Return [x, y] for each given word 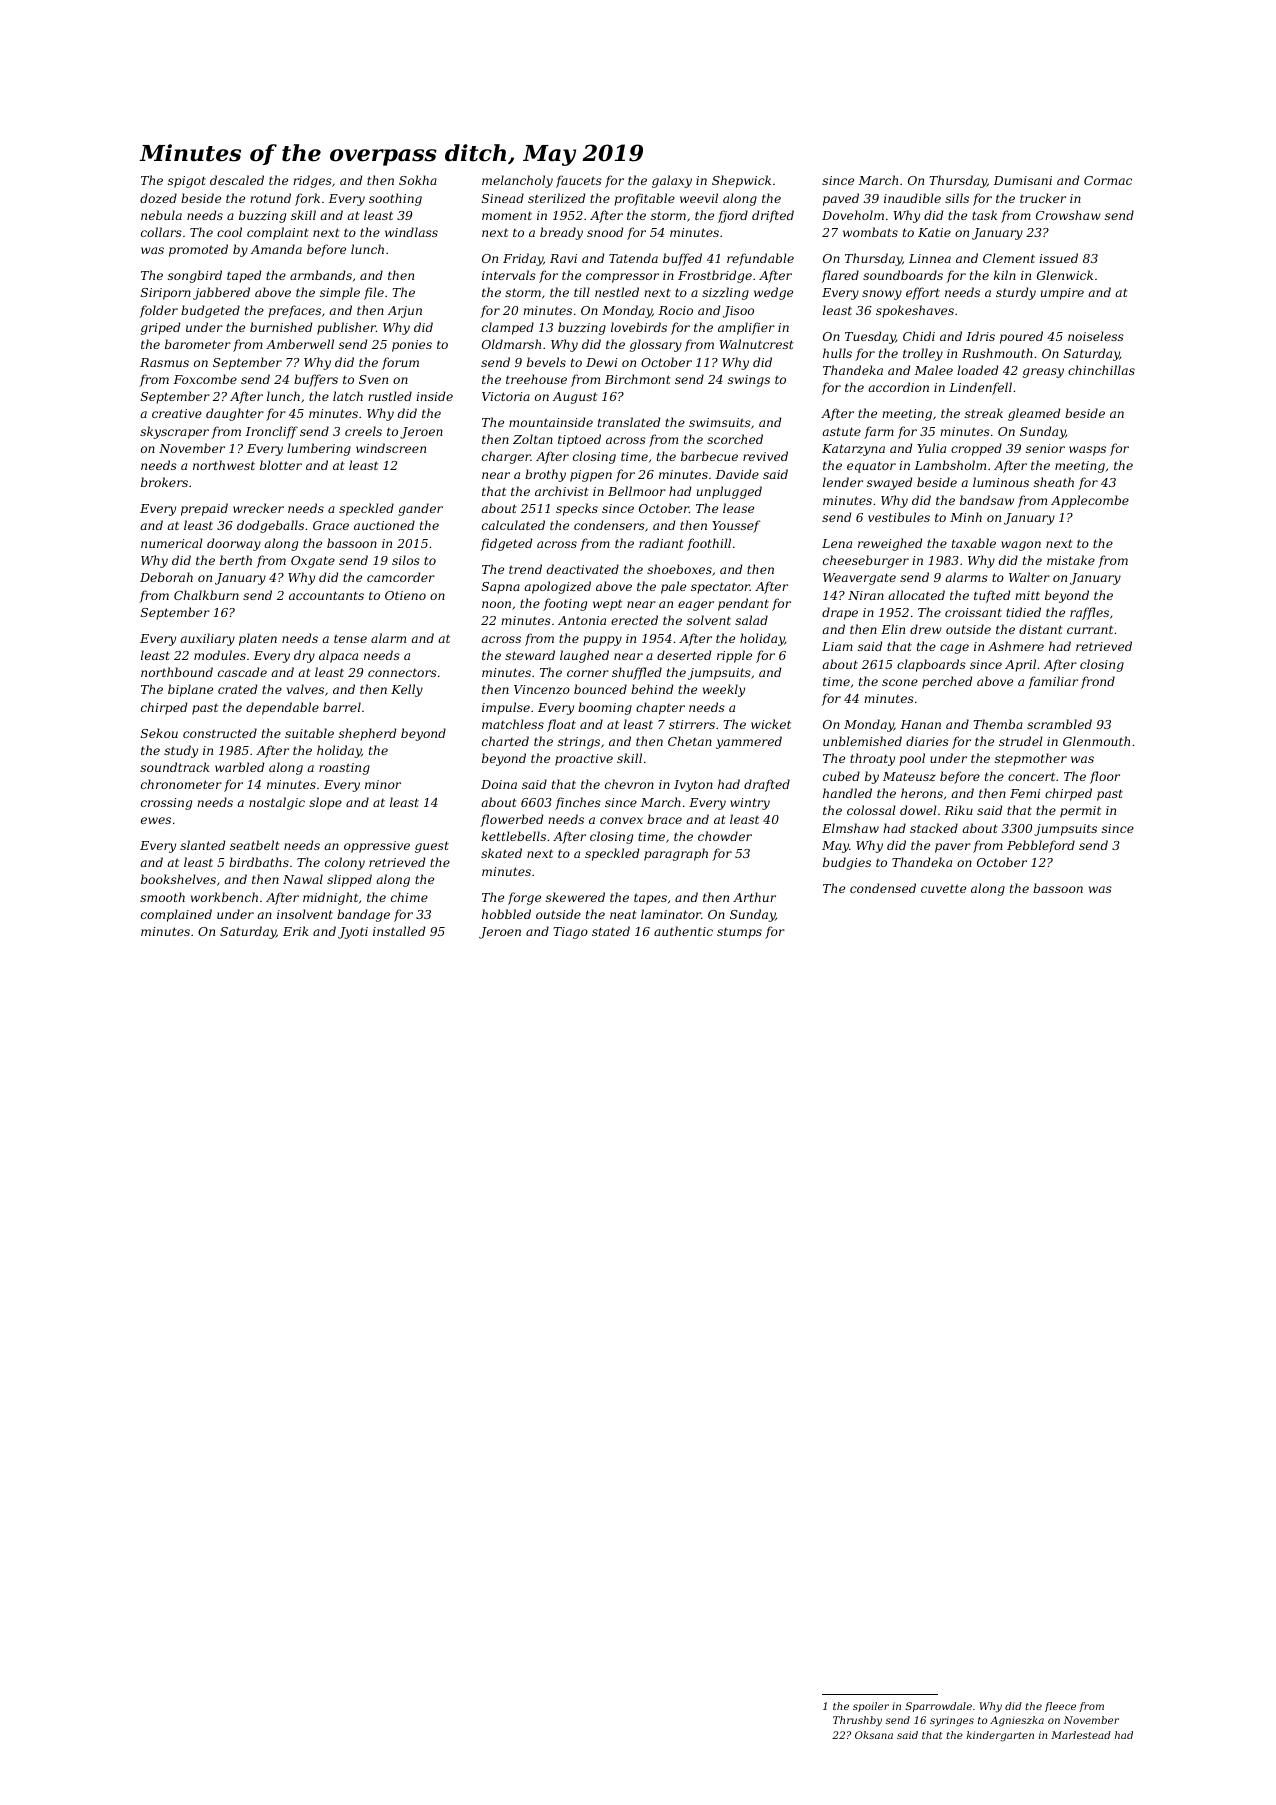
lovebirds [639, 327]
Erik [296, 931]
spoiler [871, 1707]
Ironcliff [272, 432]
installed [399, 931]
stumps [739, 933]
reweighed [890, 544]
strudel [1021, 741]
